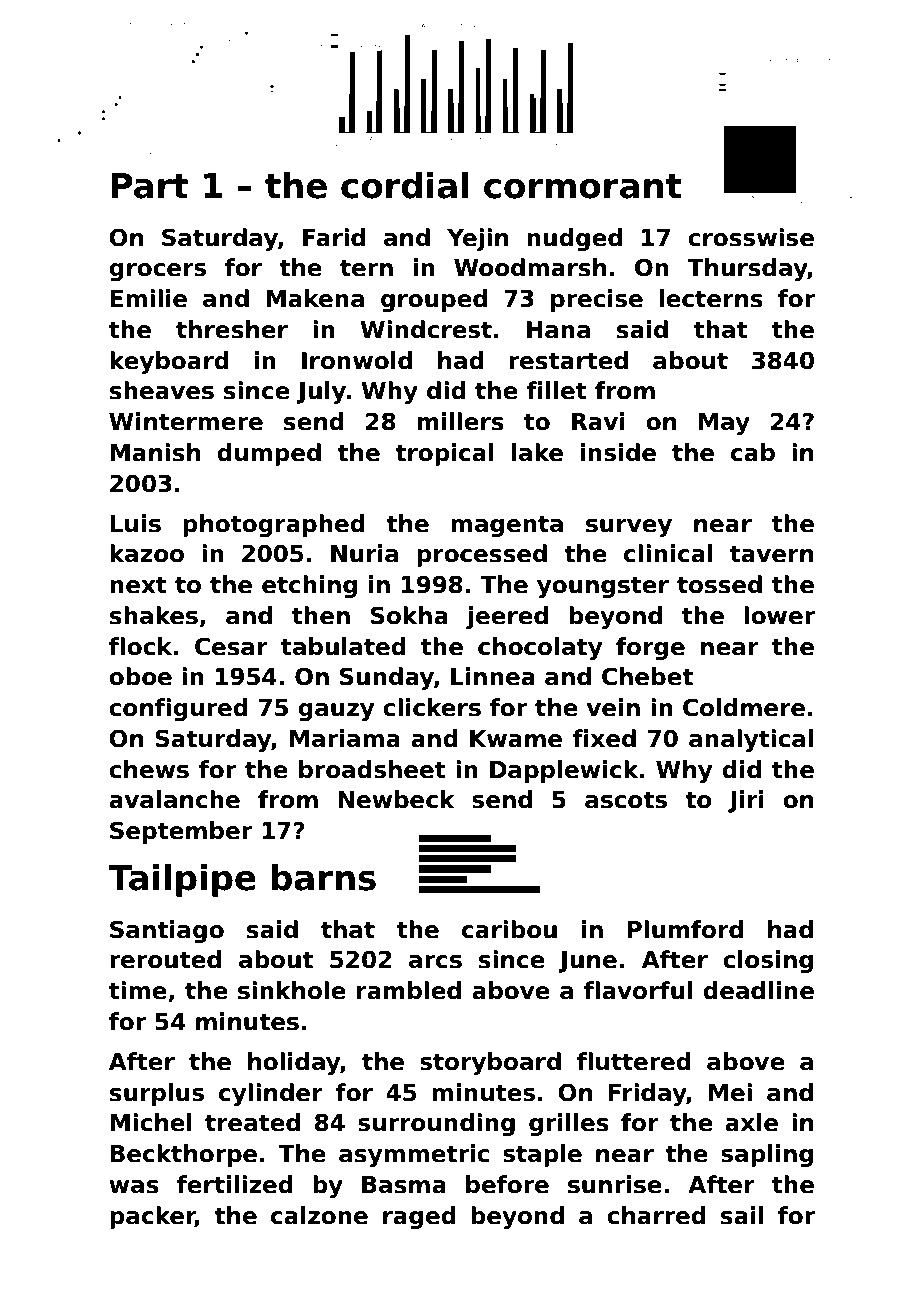 This document has width=924, height=1311. I want to click on Part, so click(149, 186).
